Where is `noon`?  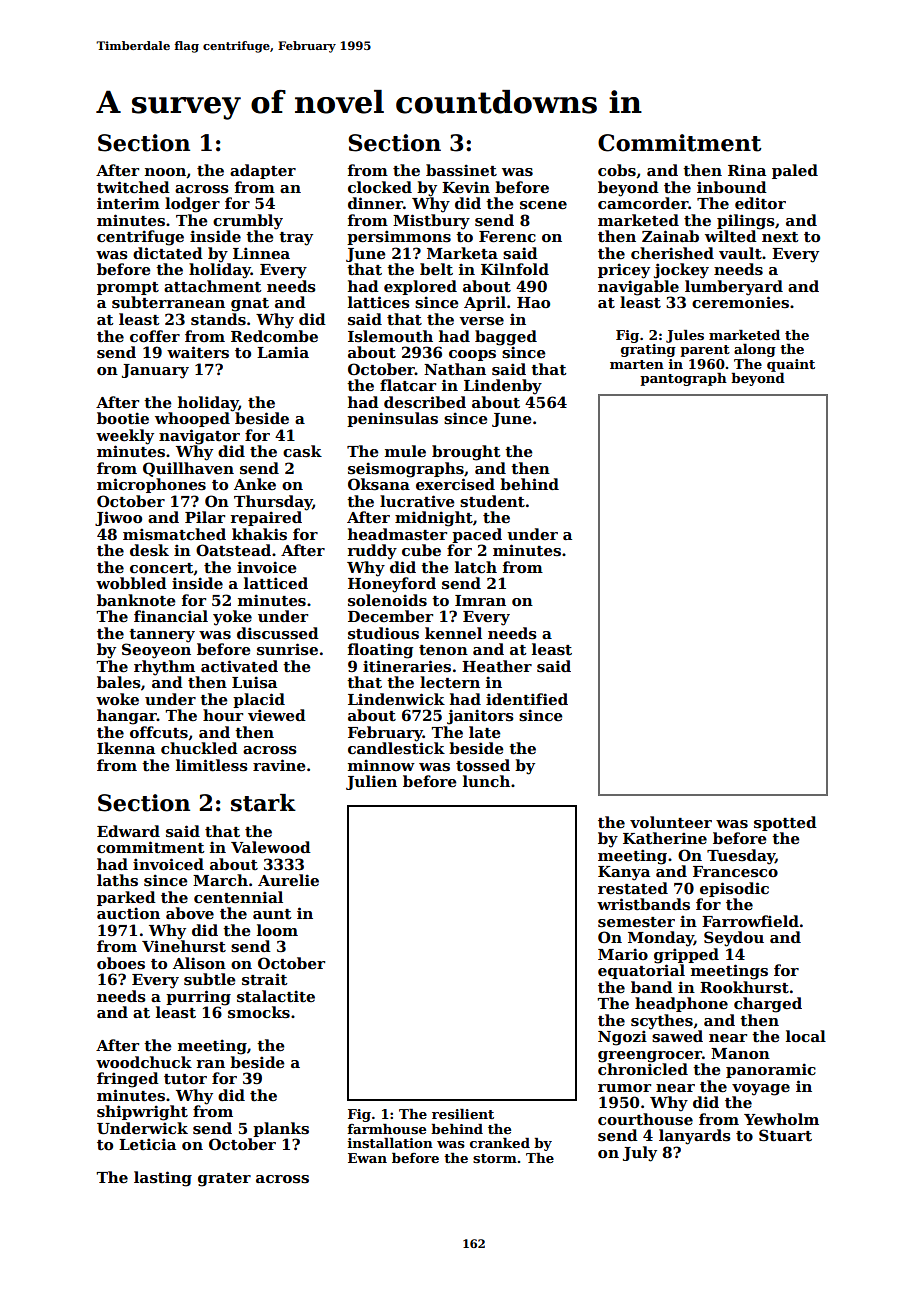 noon is located at coordinates (166, 173).
